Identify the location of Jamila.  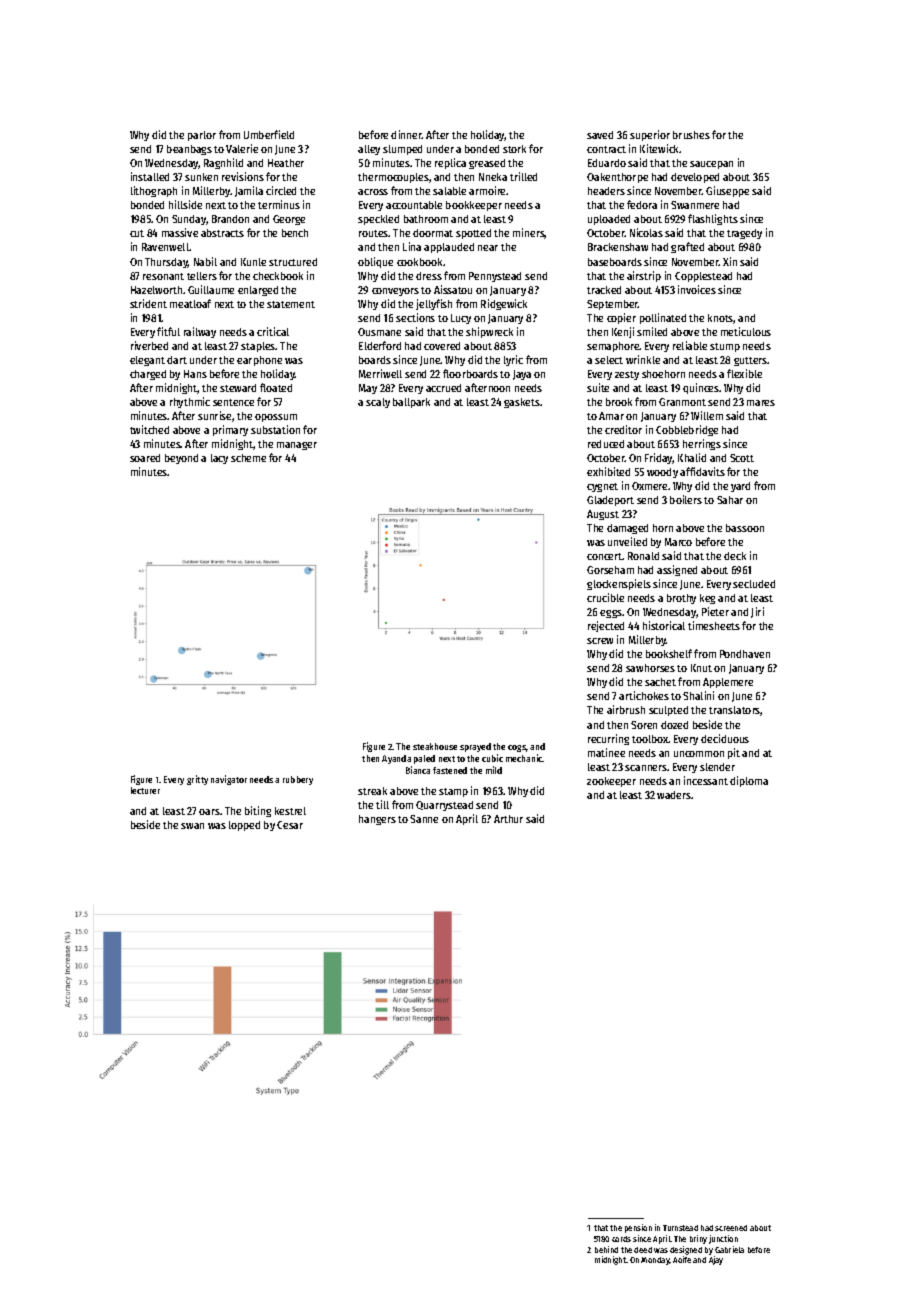
(249, 191).
